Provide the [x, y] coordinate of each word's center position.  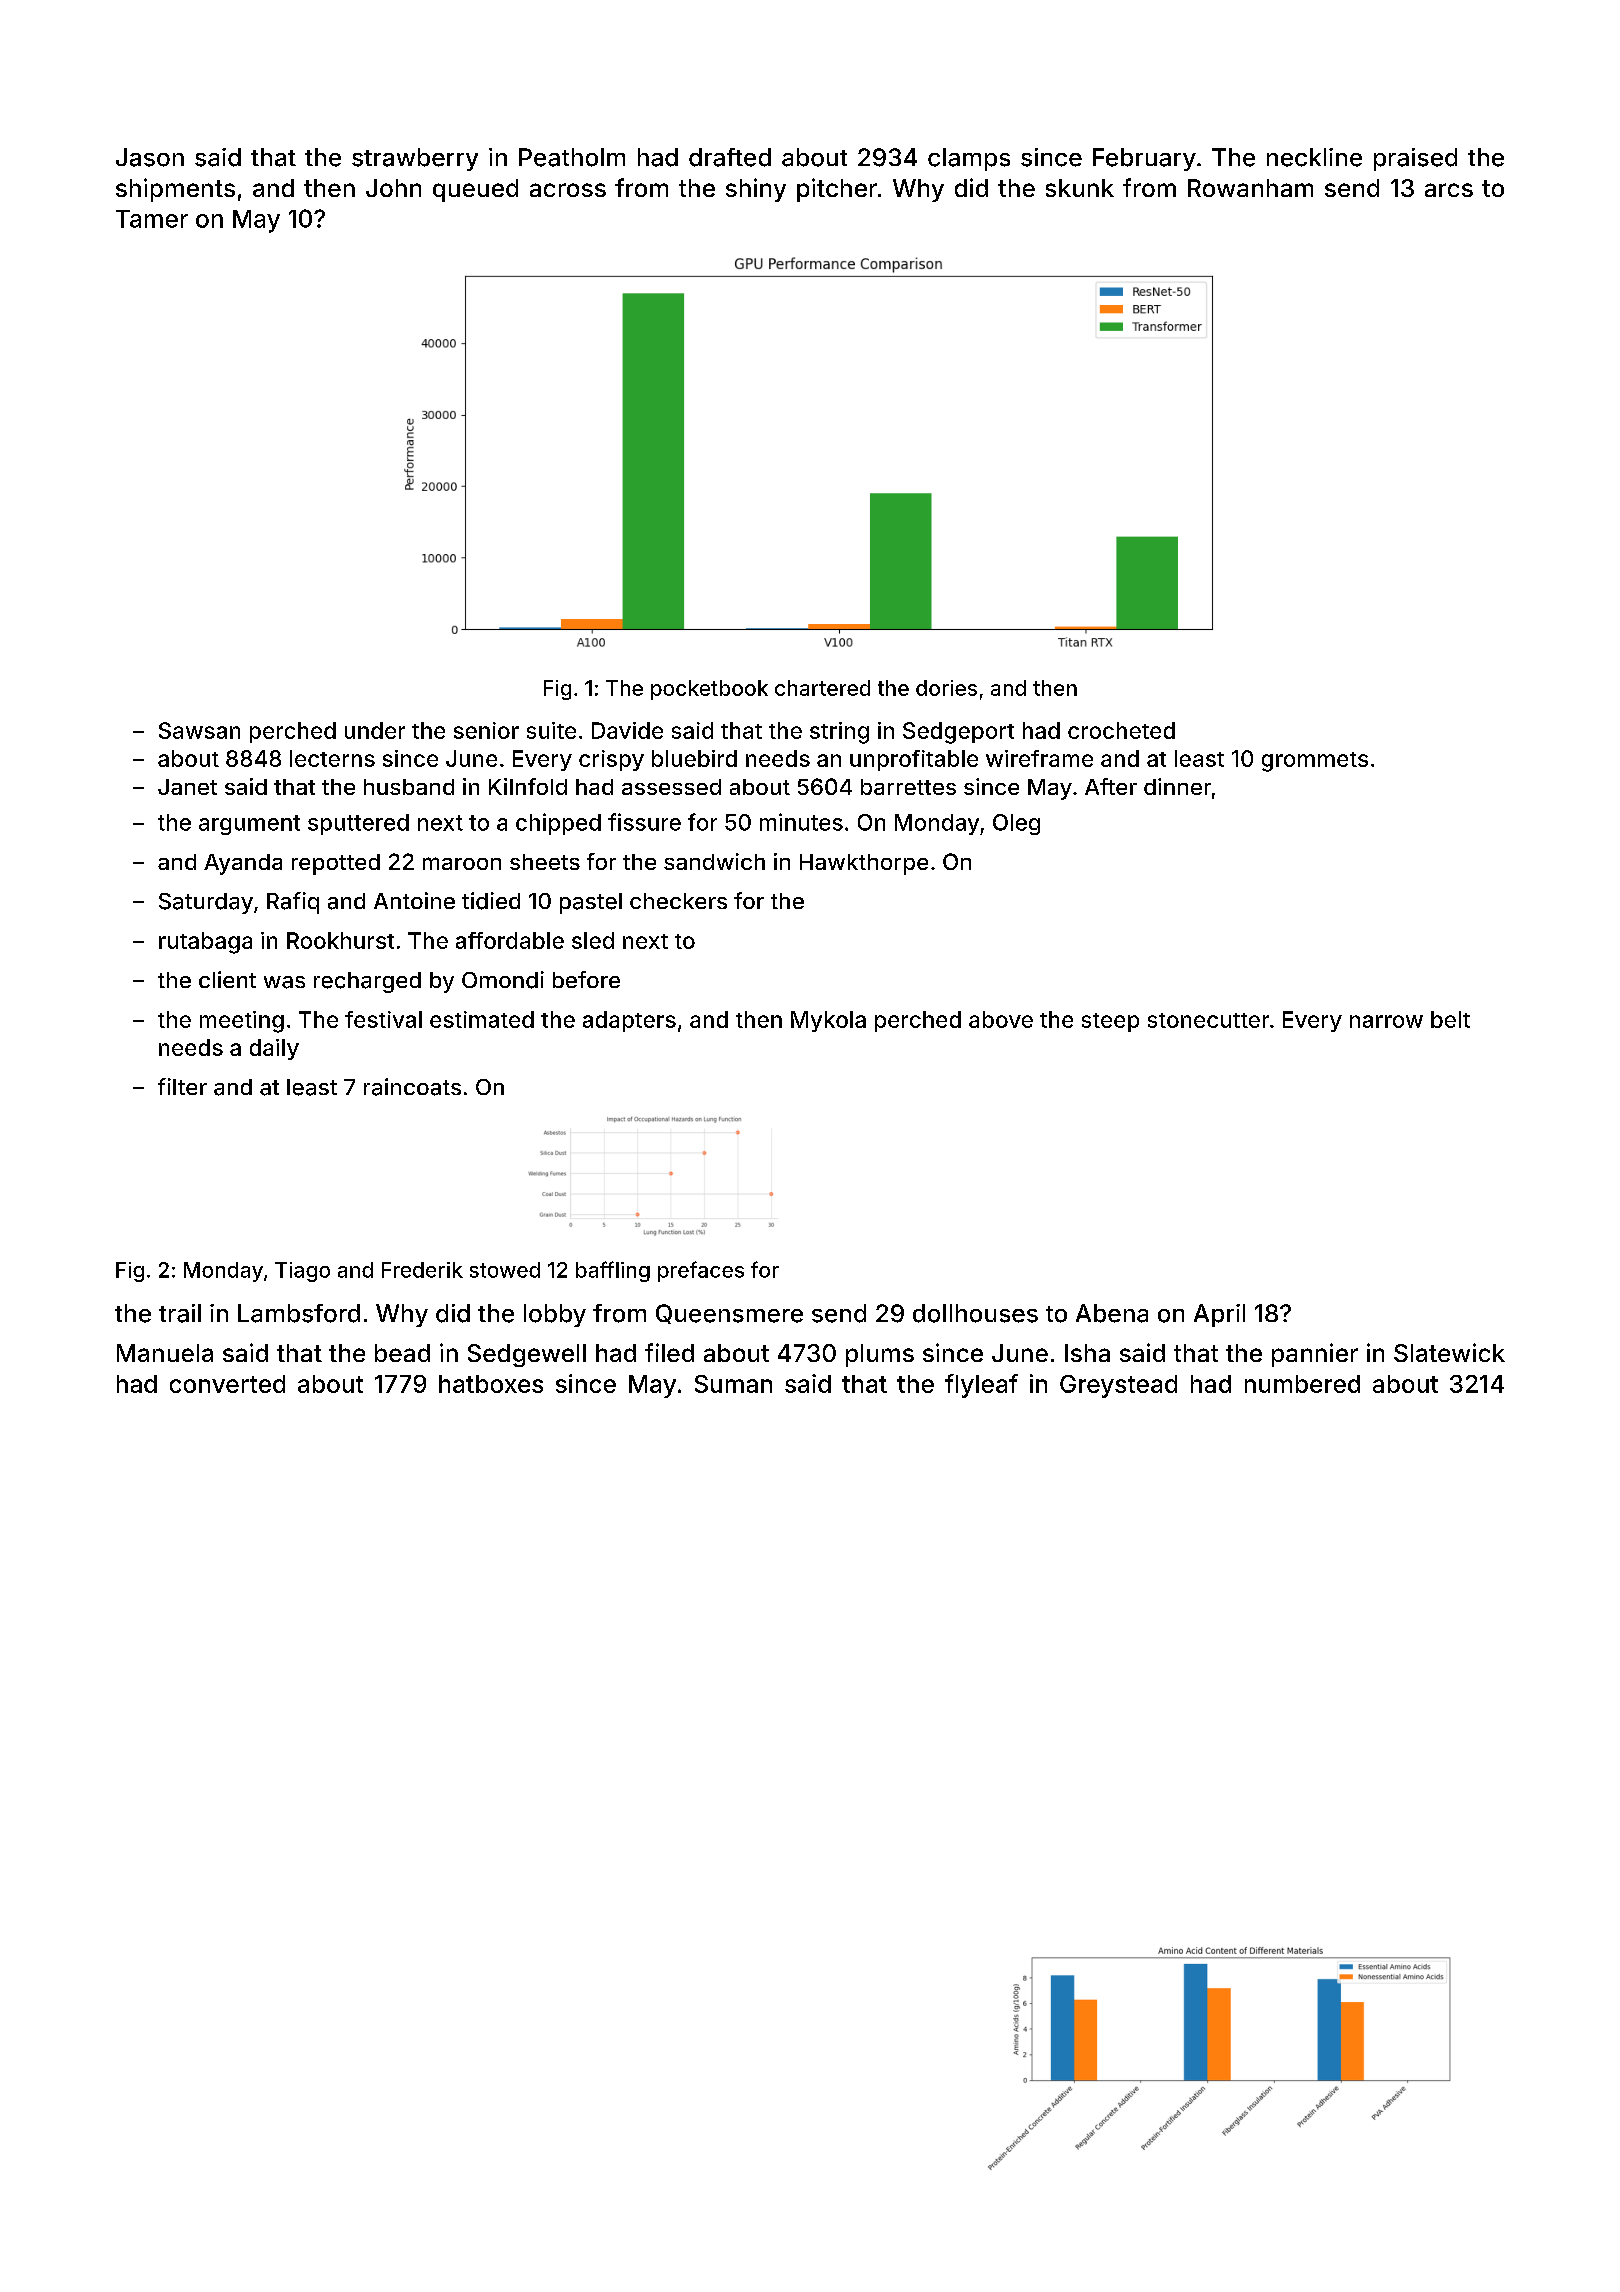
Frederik [422, 1270]
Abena [1112, 1313]
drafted [730, 157]
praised [1415, 159]
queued [475, 190]
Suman [733, 1384]
